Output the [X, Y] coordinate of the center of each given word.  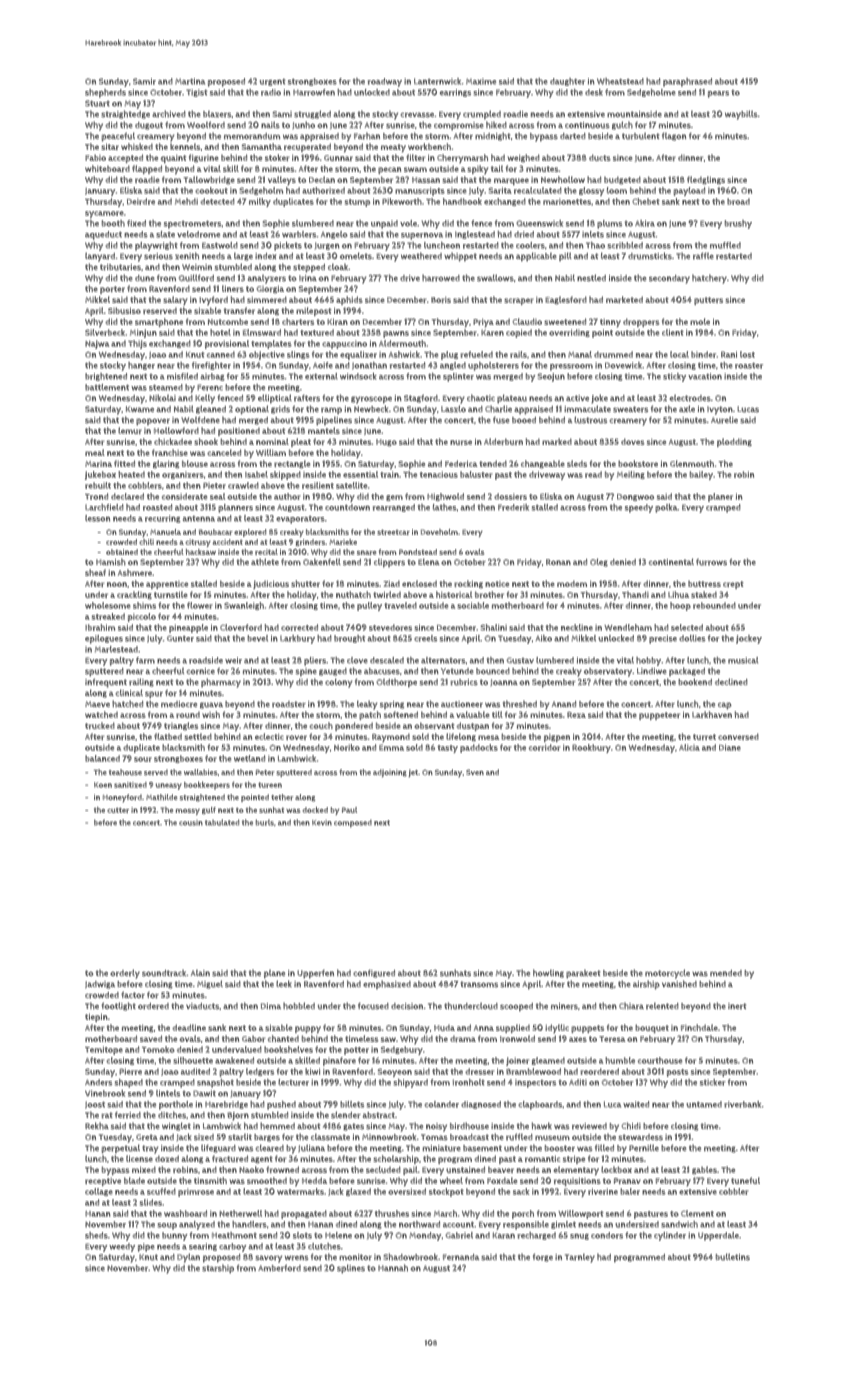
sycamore [104, 214]
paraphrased [687, 82]
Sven [475, 772]
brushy [738, 224]
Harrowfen [314, 92]
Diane [730, 747]
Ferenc [210, 387]
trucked [100, 725]
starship [218, 1269]
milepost [313, 311]
